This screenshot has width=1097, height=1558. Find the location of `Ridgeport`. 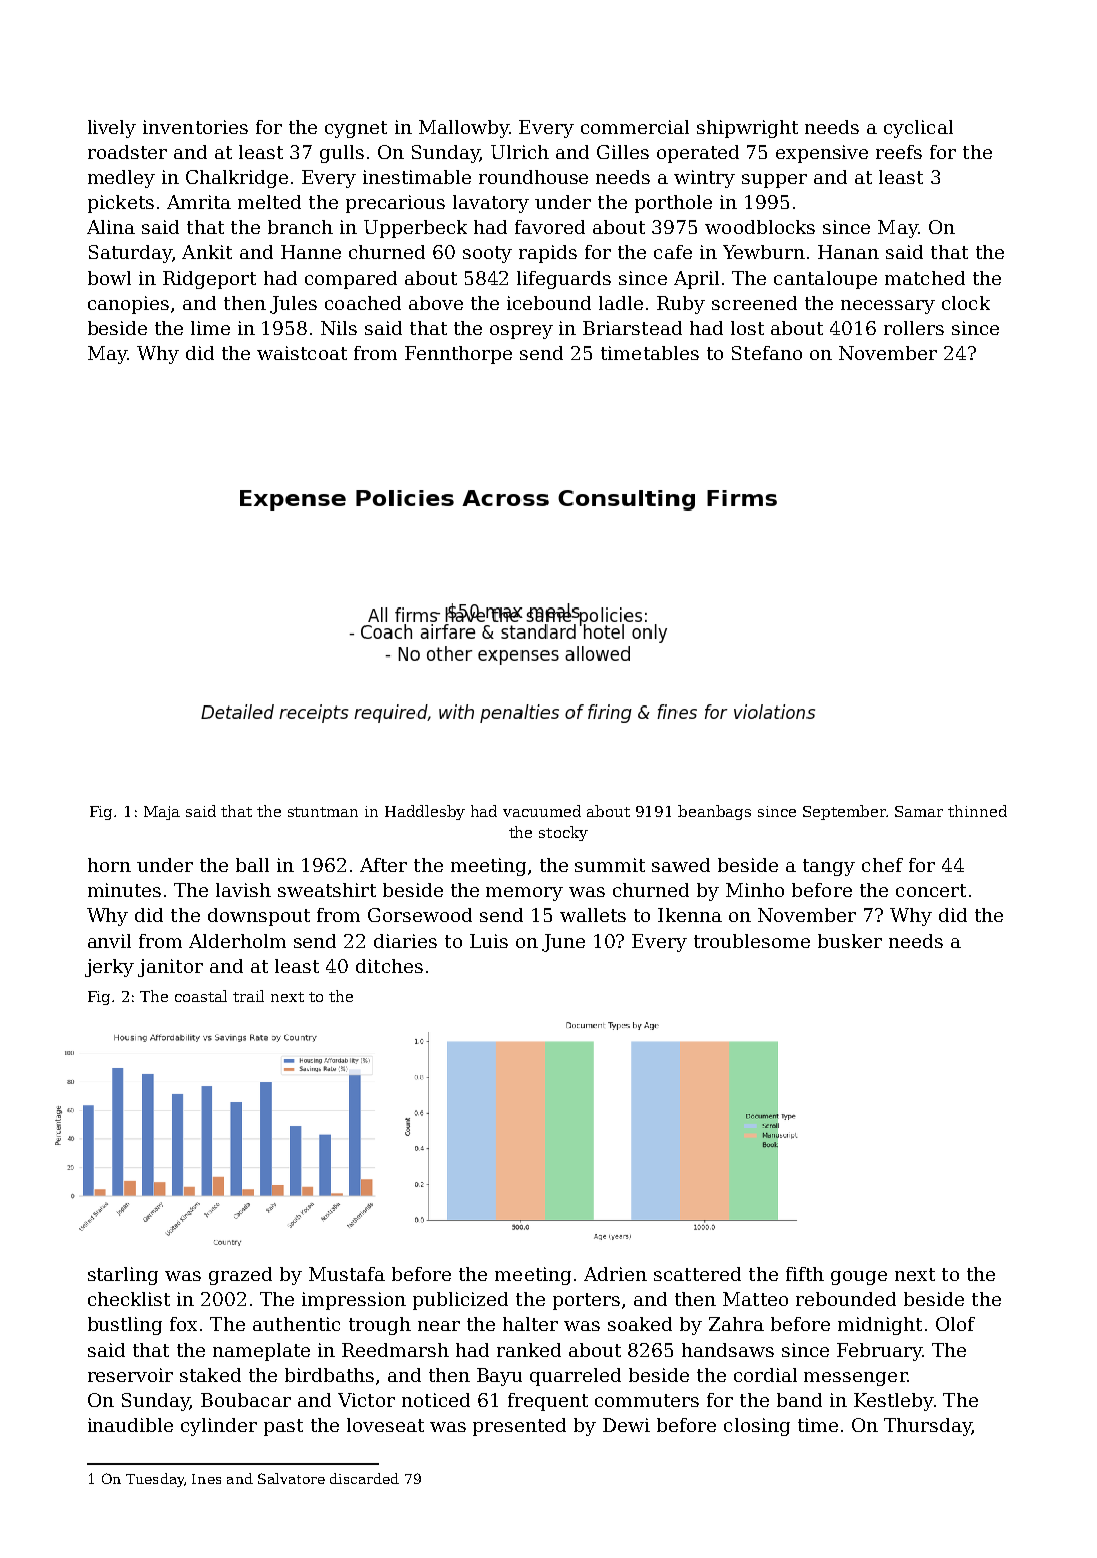

Ridgeport is located at coordinates (209, 280).
